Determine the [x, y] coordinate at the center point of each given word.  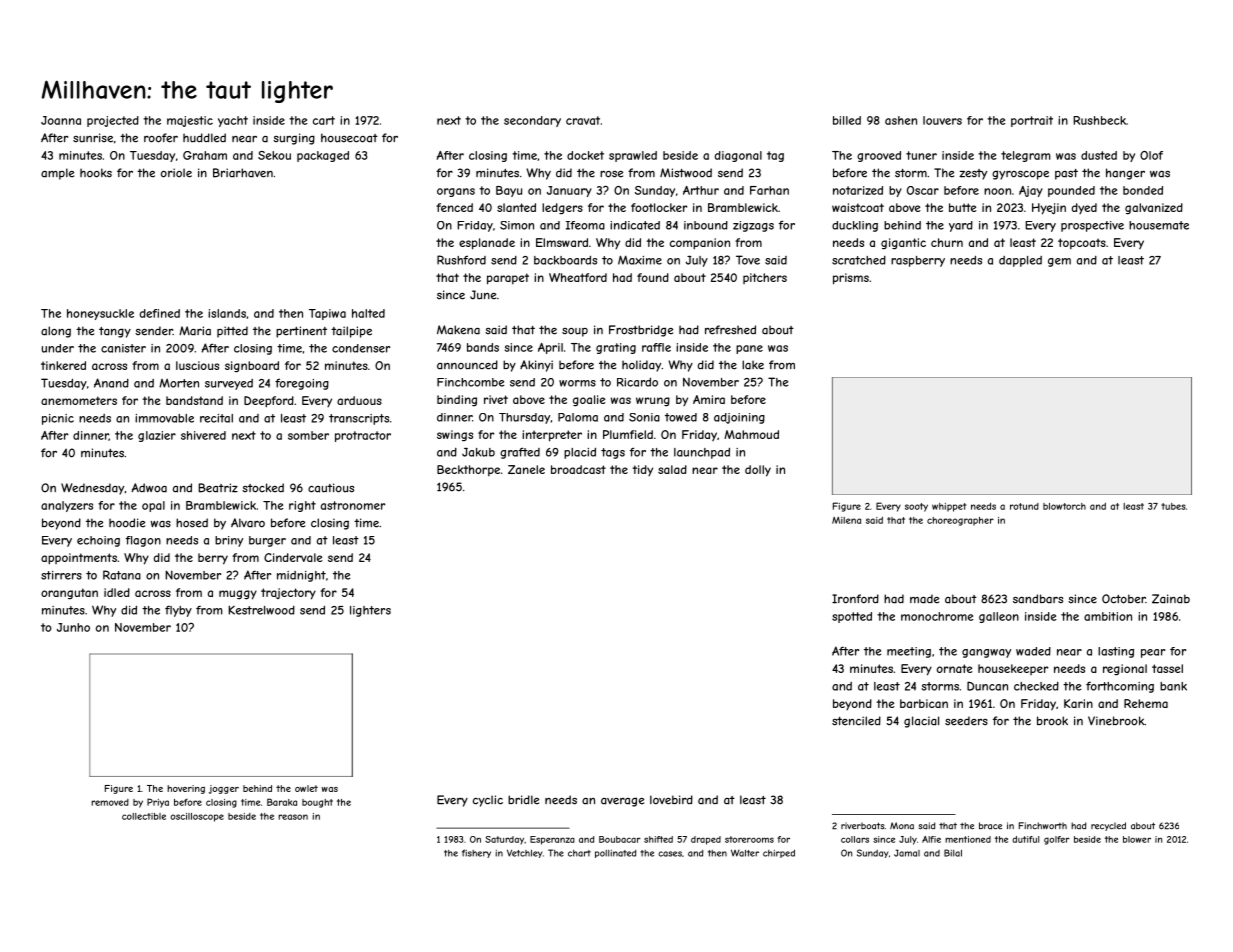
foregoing [302, 384]
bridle [523, 800]
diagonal [738, 156]
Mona [902, 826]
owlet [306, 788]
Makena [458, 330]
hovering [186, 789]
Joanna [61, 120]
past [1066, 174]
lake [753, 365]
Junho [73, 627]
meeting [909, 652]
